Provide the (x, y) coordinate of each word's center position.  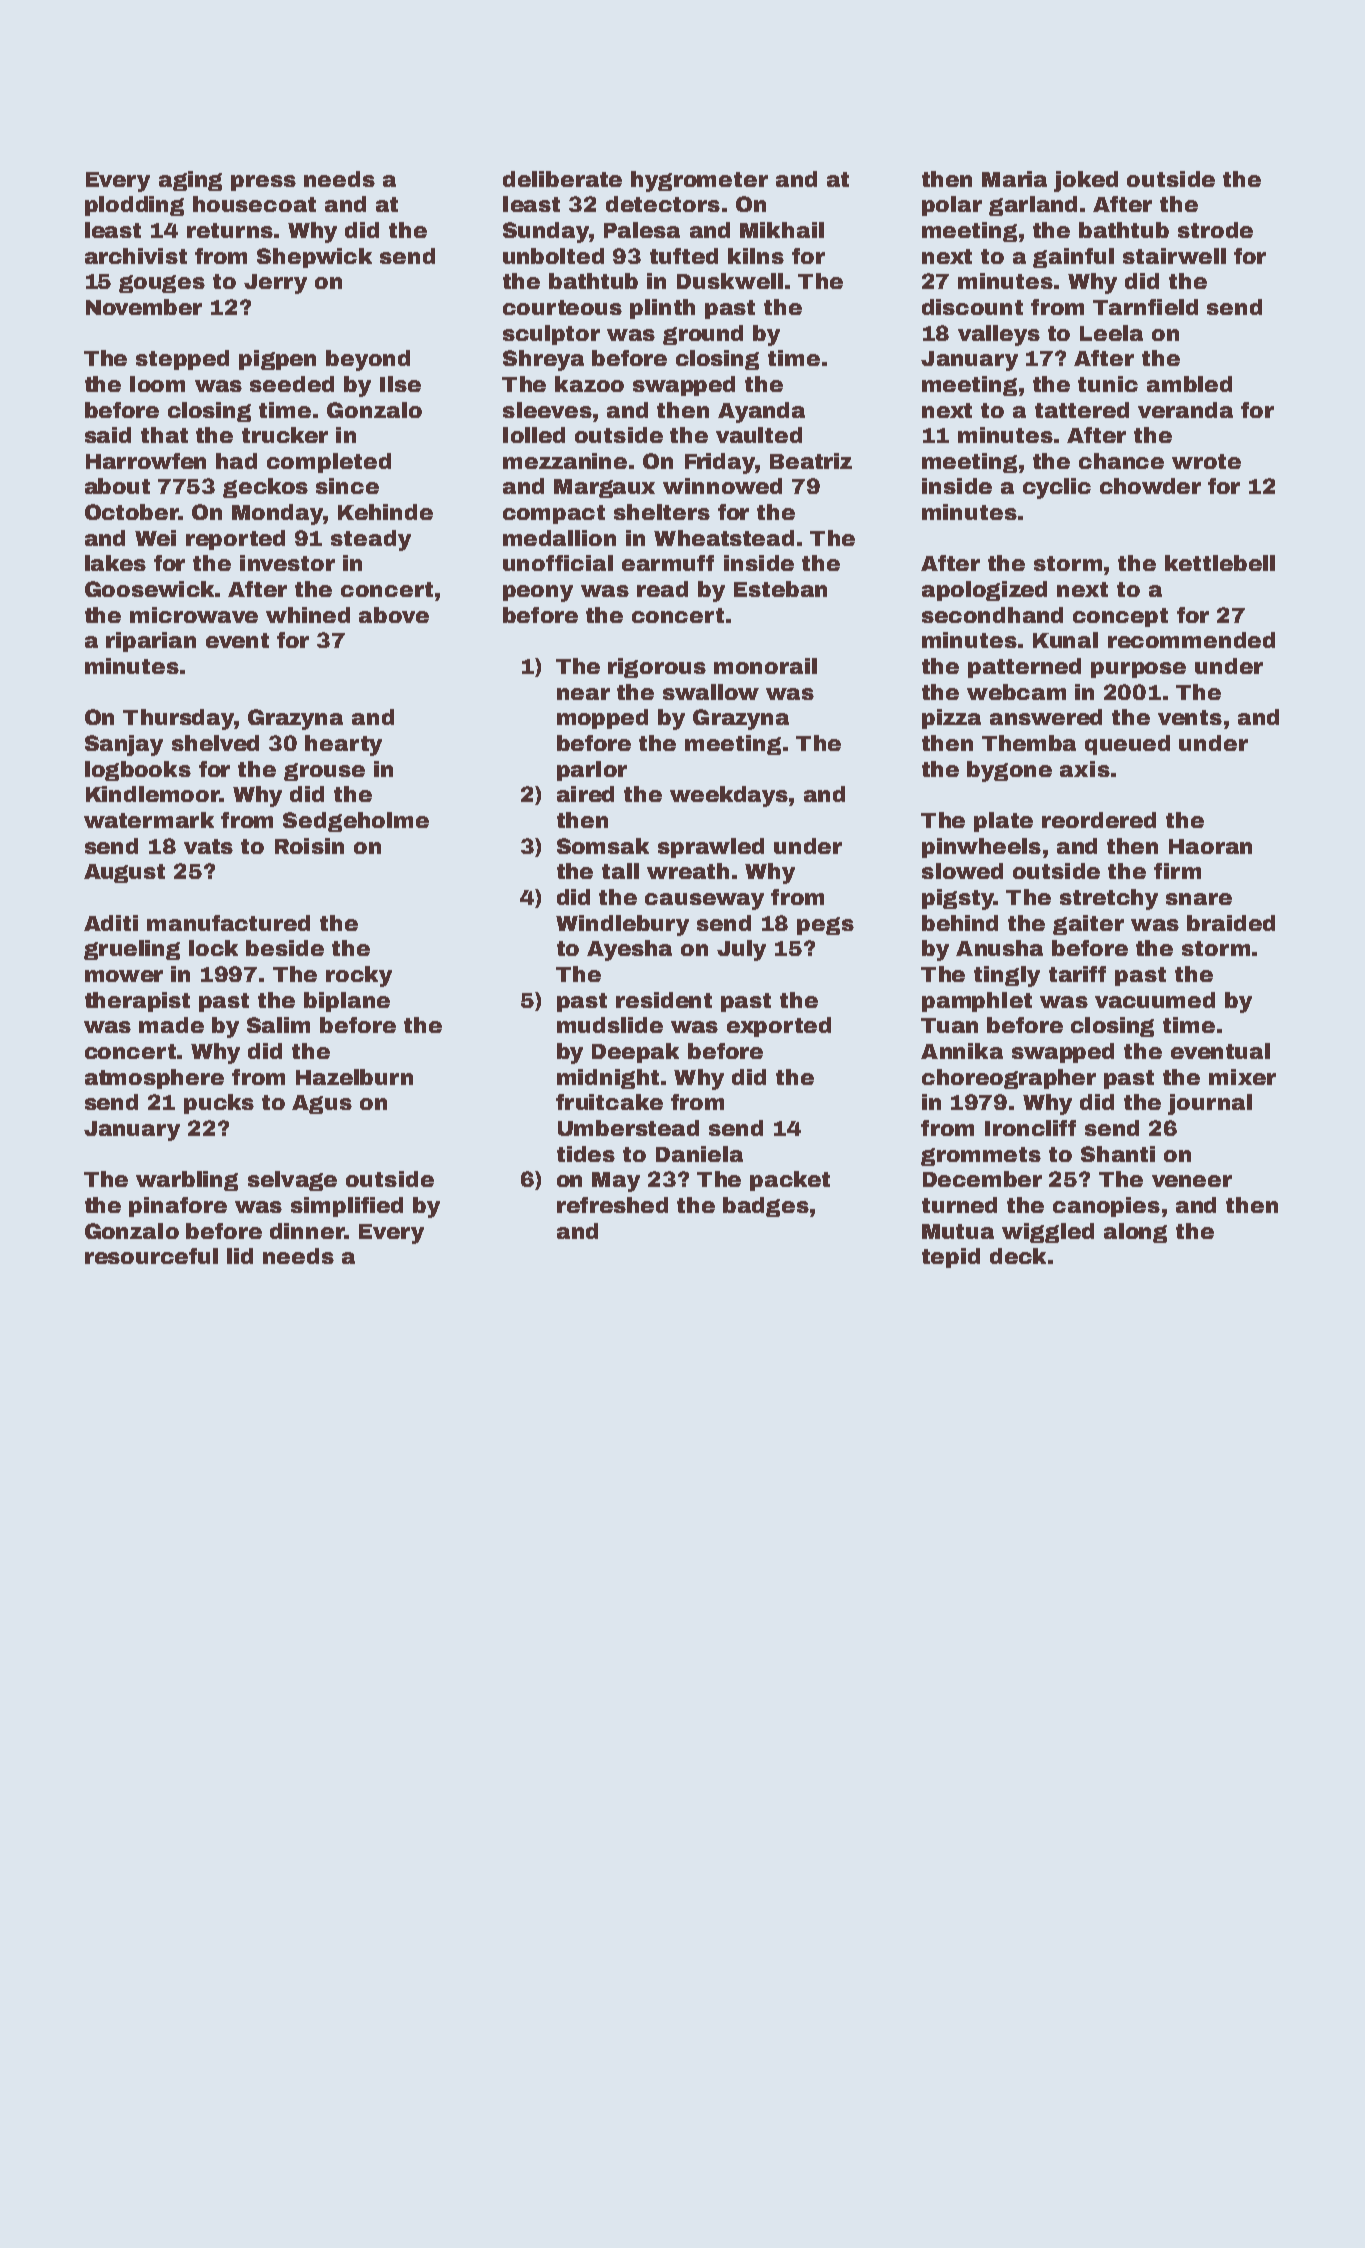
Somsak (603, 846)
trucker (285, 435)
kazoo (589, 384)
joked (1086, 181)
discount (972, 307)
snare (1199, 899)
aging (190, 181)
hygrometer (699, 181)
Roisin (309, 846)
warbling (187, 1181)
